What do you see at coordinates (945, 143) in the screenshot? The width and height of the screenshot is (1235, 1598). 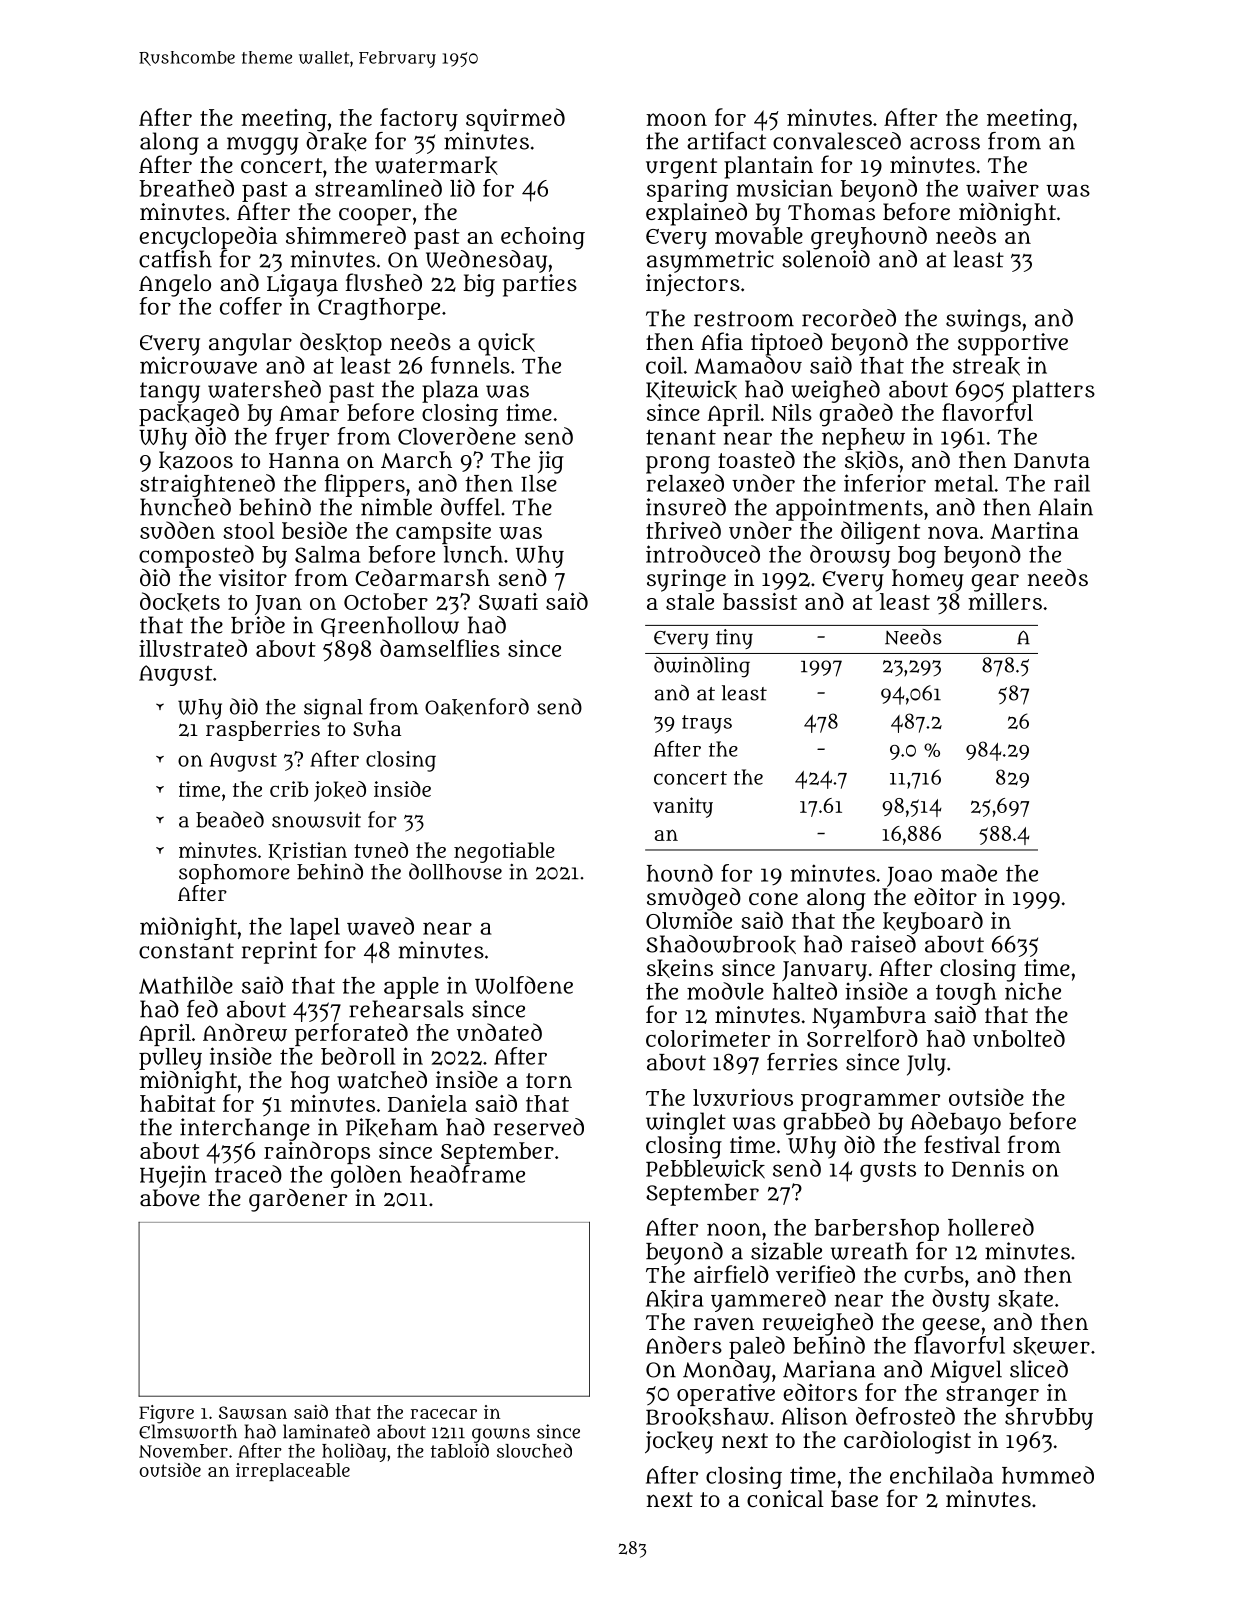 I see `across` at bounding box center [945, 143].
